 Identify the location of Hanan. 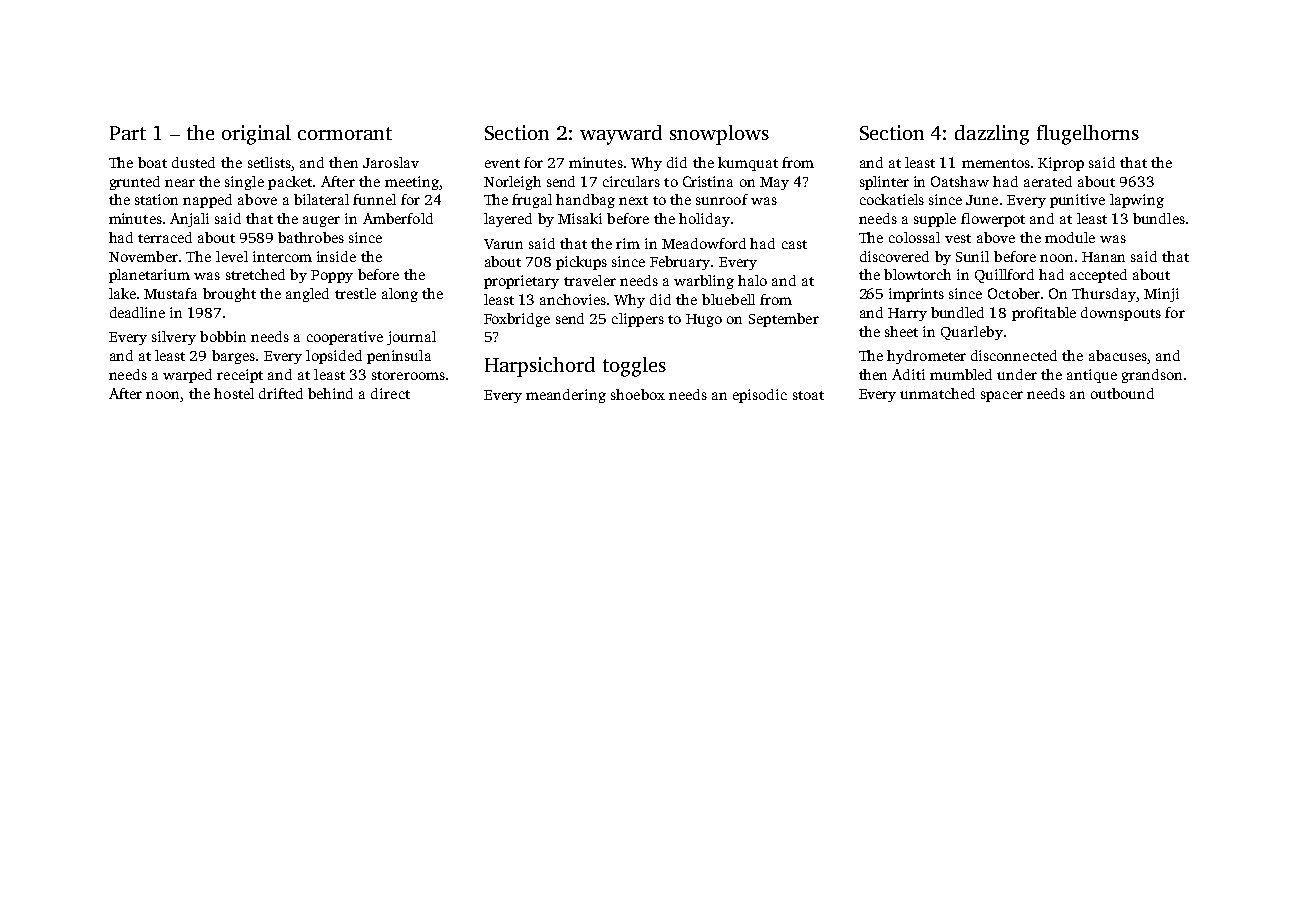
(1103, 257).
